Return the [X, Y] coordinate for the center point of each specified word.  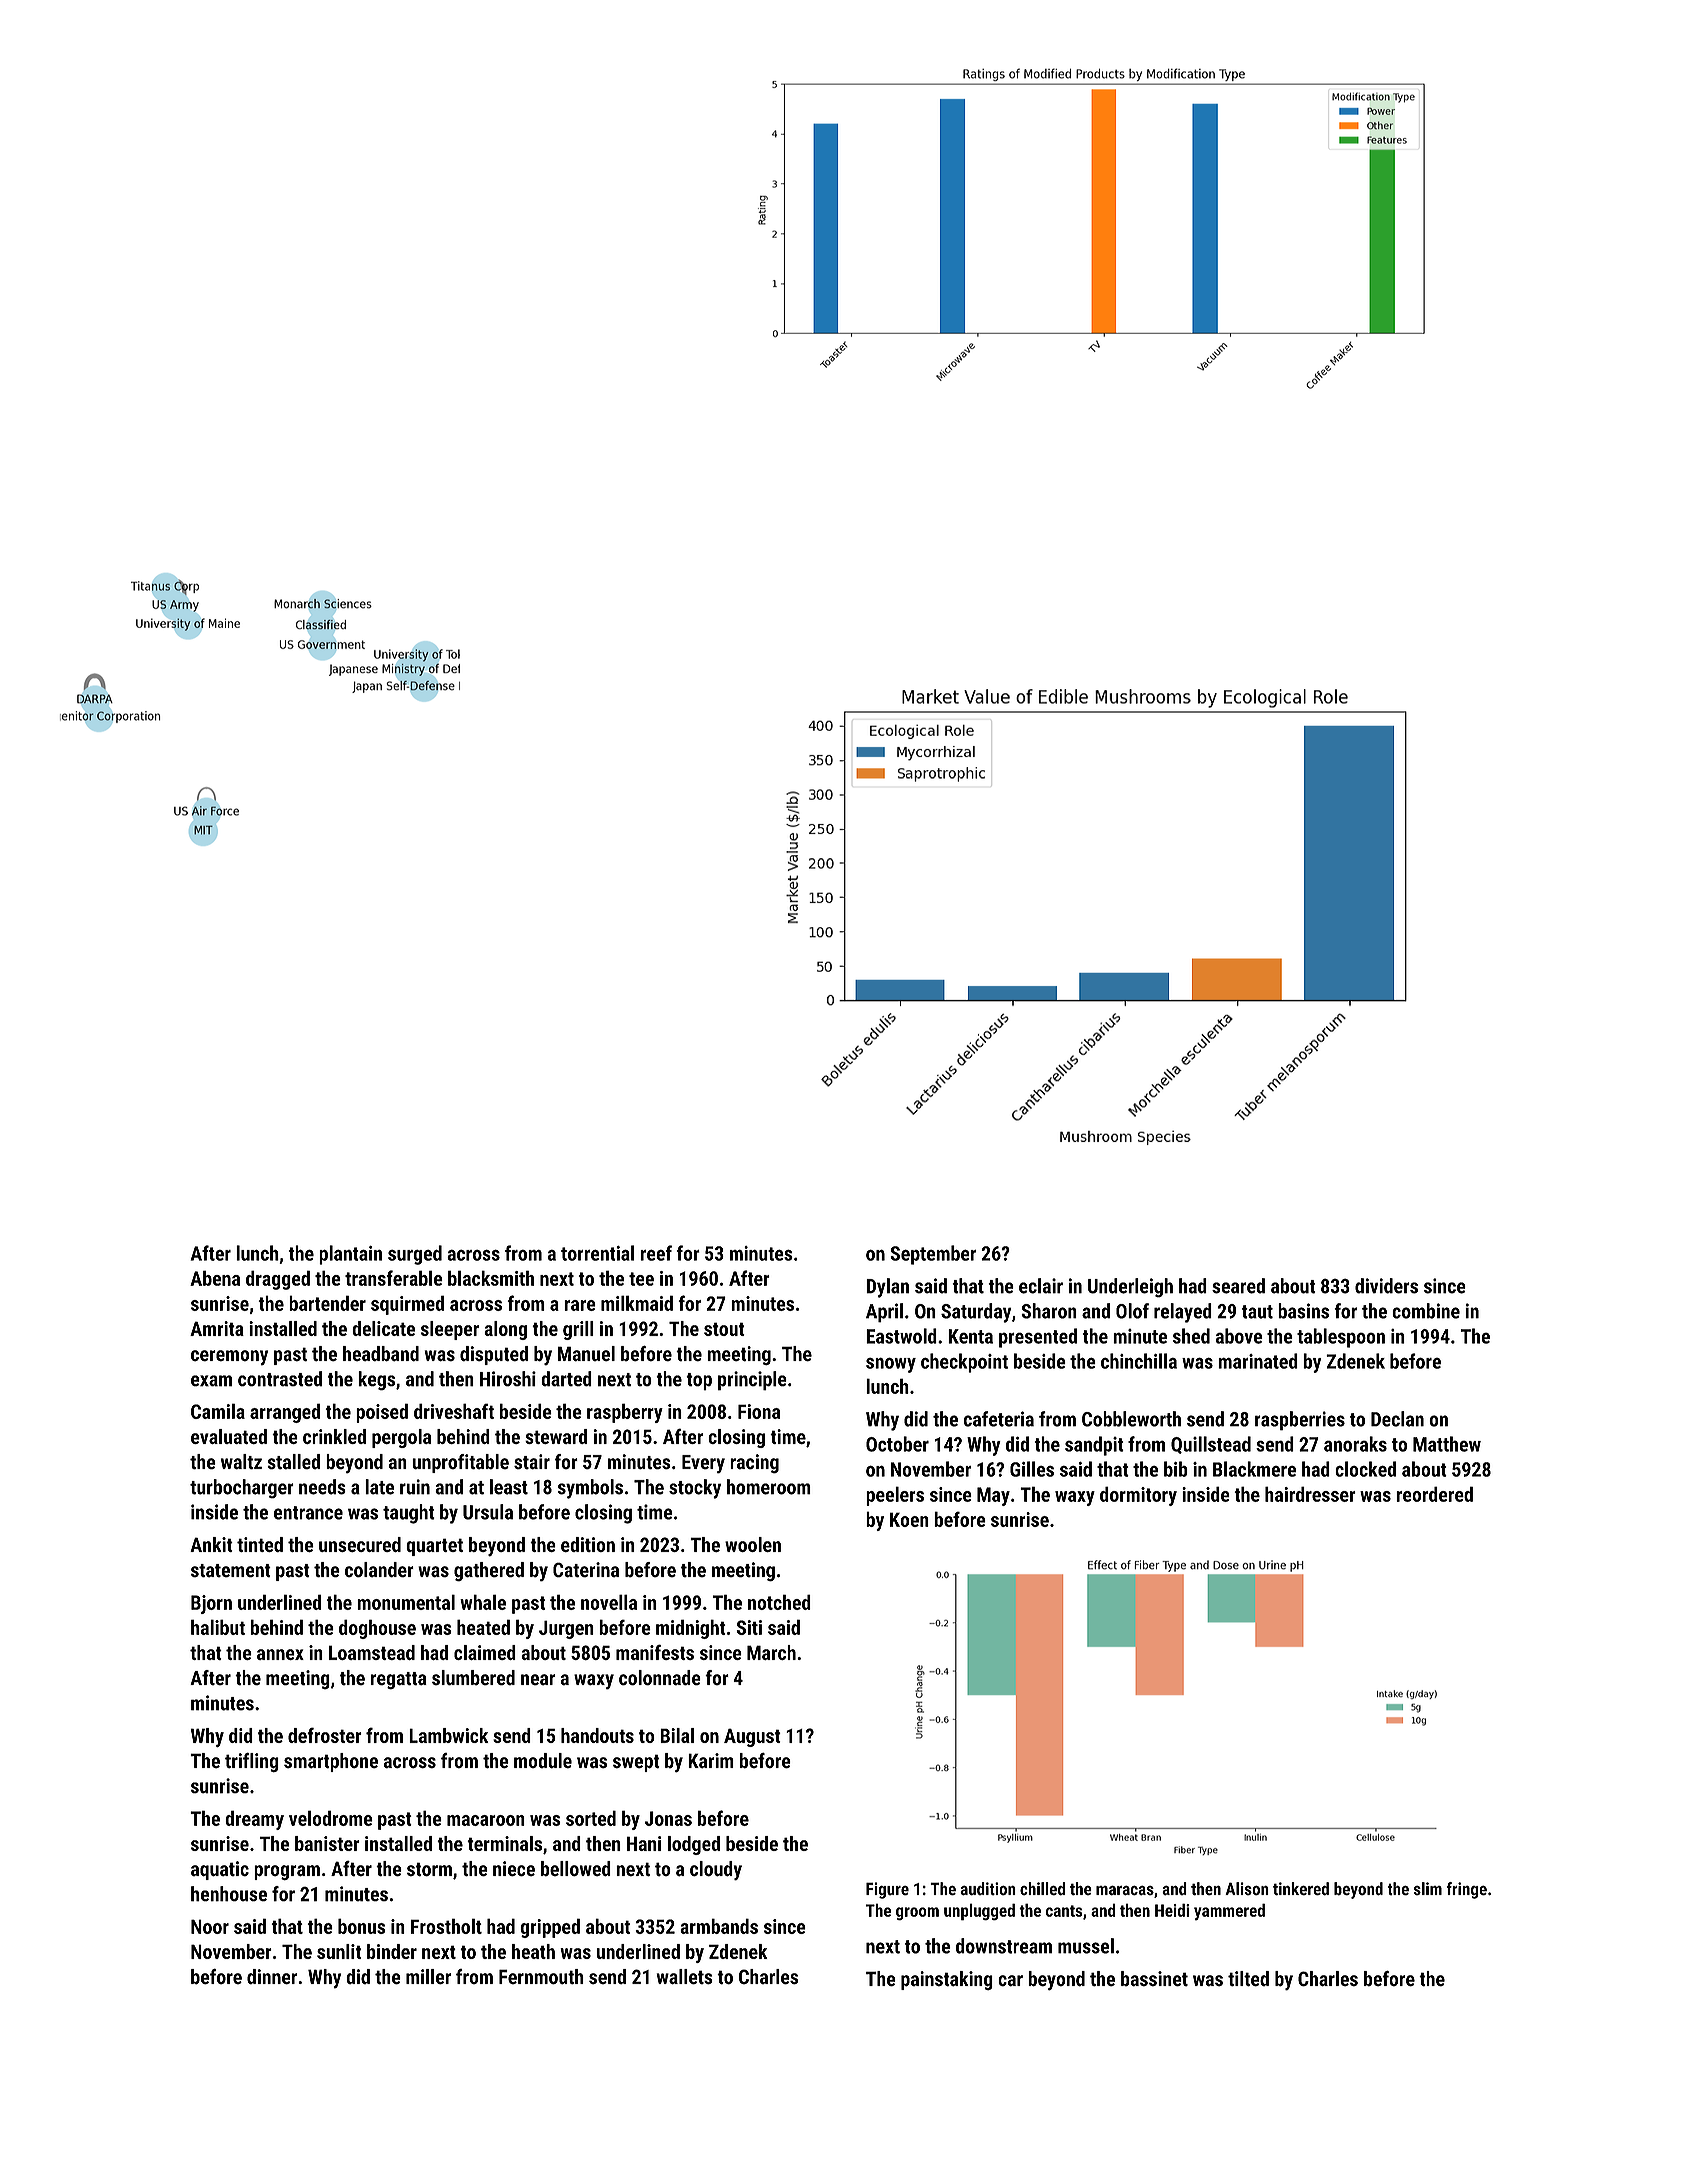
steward [556, 1436]
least [509, 1487]
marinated [1258, 1361]
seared [1238, 1286]
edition [588, 1544]
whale [483, 1602]
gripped [550, 1928]
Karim [711, 1761]
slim [1428, 1888]
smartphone [331, 1762]
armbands [719, 1926]
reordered [1434, 1494]
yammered [1229, 1911]
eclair [1041, 1286]
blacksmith [491, 1278]
